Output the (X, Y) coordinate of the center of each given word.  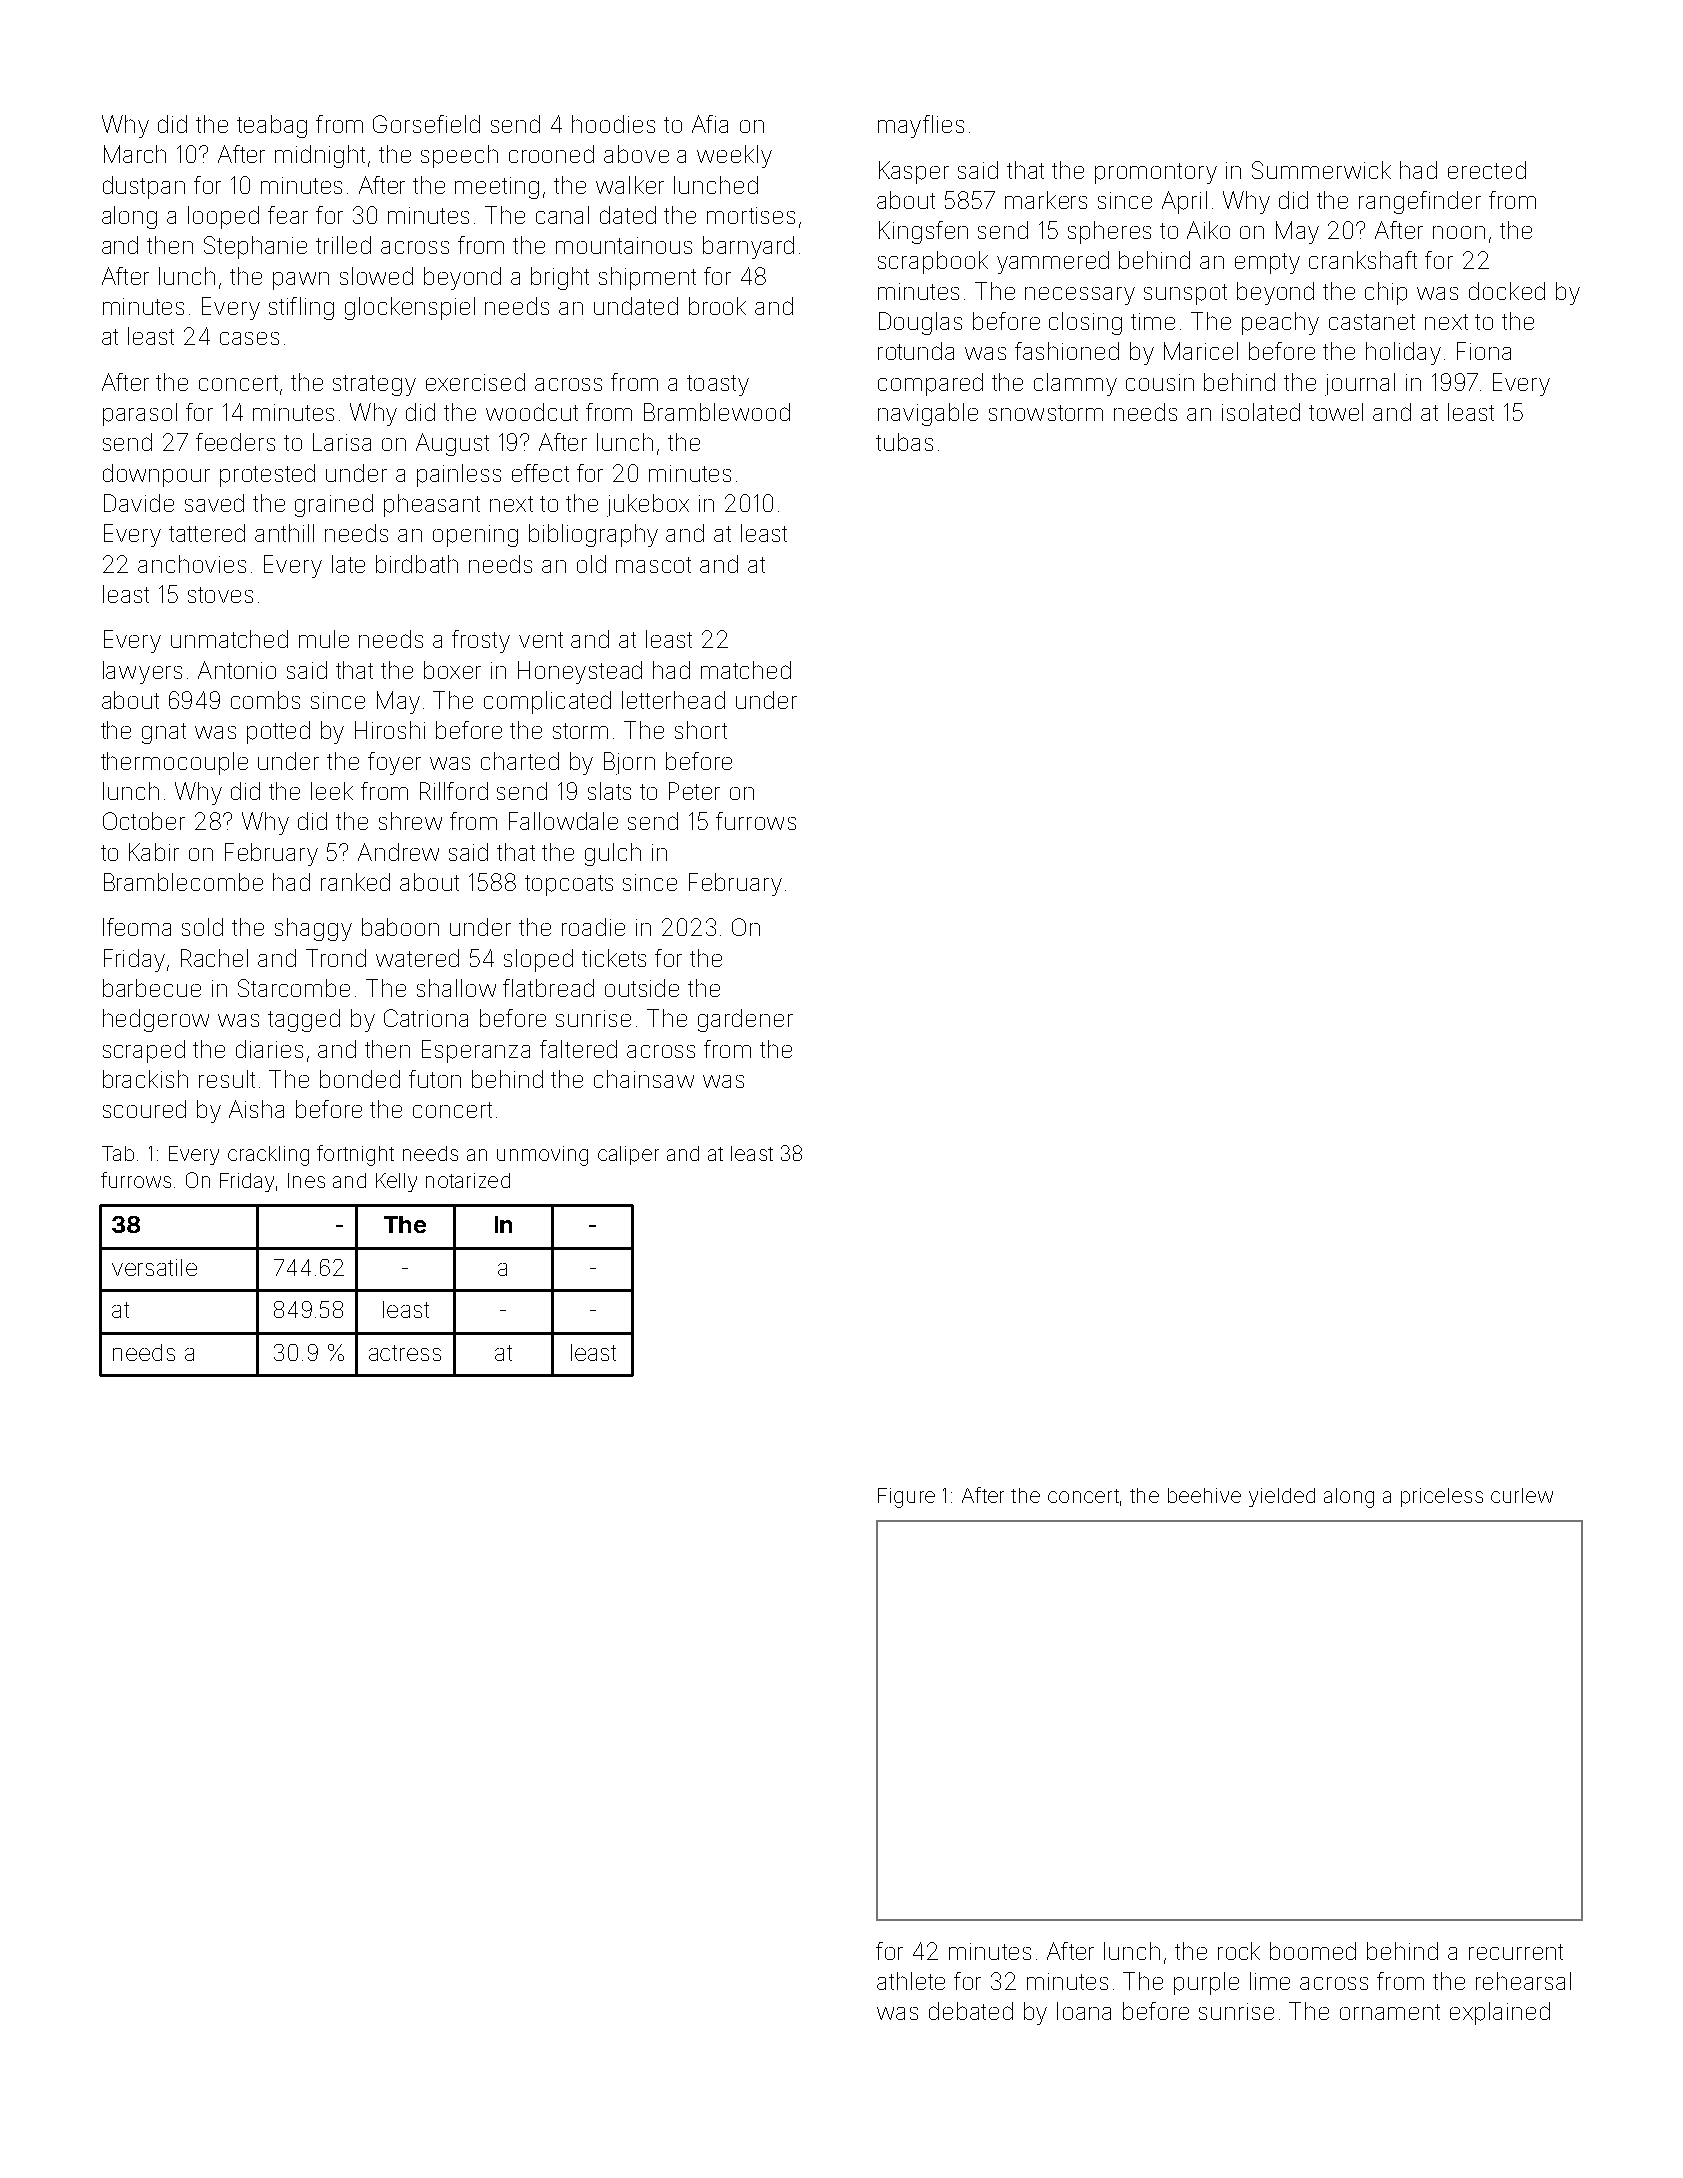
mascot (653, 565)
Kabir (154, 852)
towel (1336, 412)
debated (971, 2011)
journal (1360, 384)
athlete (911, 1981)
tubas (904, 442)
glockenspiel (410, 308)
